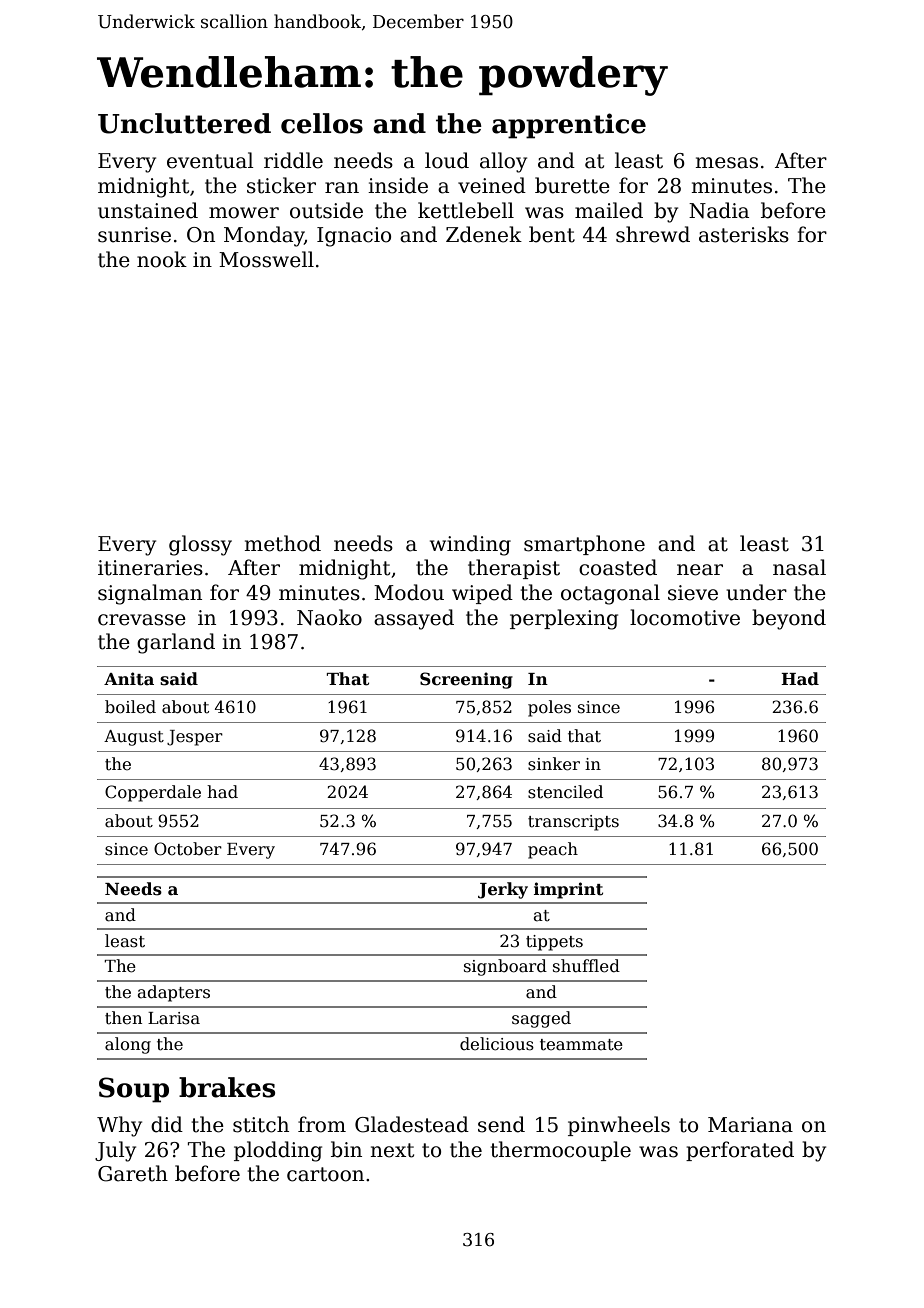 The image size is (924, 1308). What do you see at coordinates (466, 210) in the screenshot?
I see `kettlebell` at bounding box center [466, 210].
